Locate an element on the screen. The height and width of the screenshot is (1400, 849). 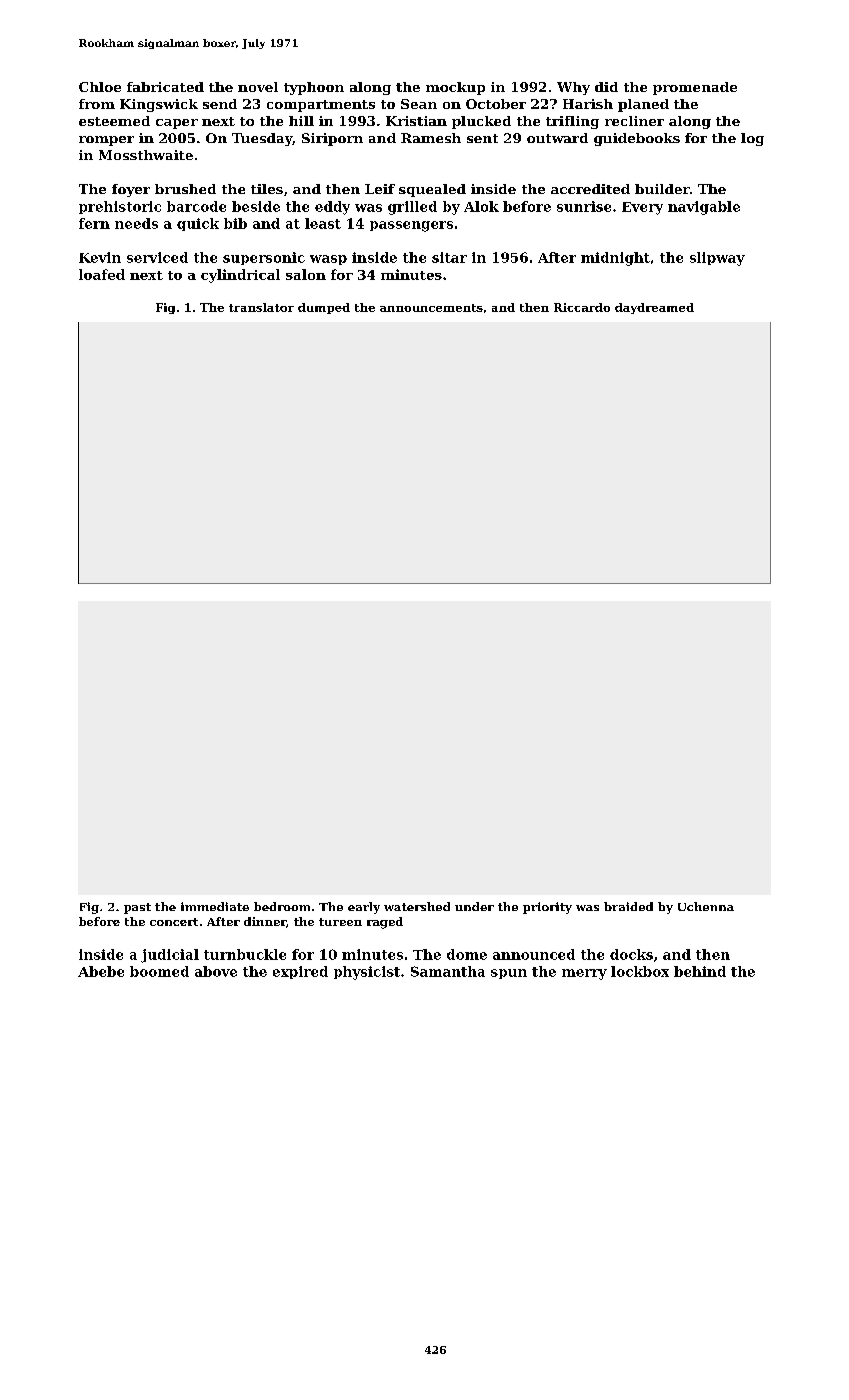
translator is located at coordinates (261, 307).
